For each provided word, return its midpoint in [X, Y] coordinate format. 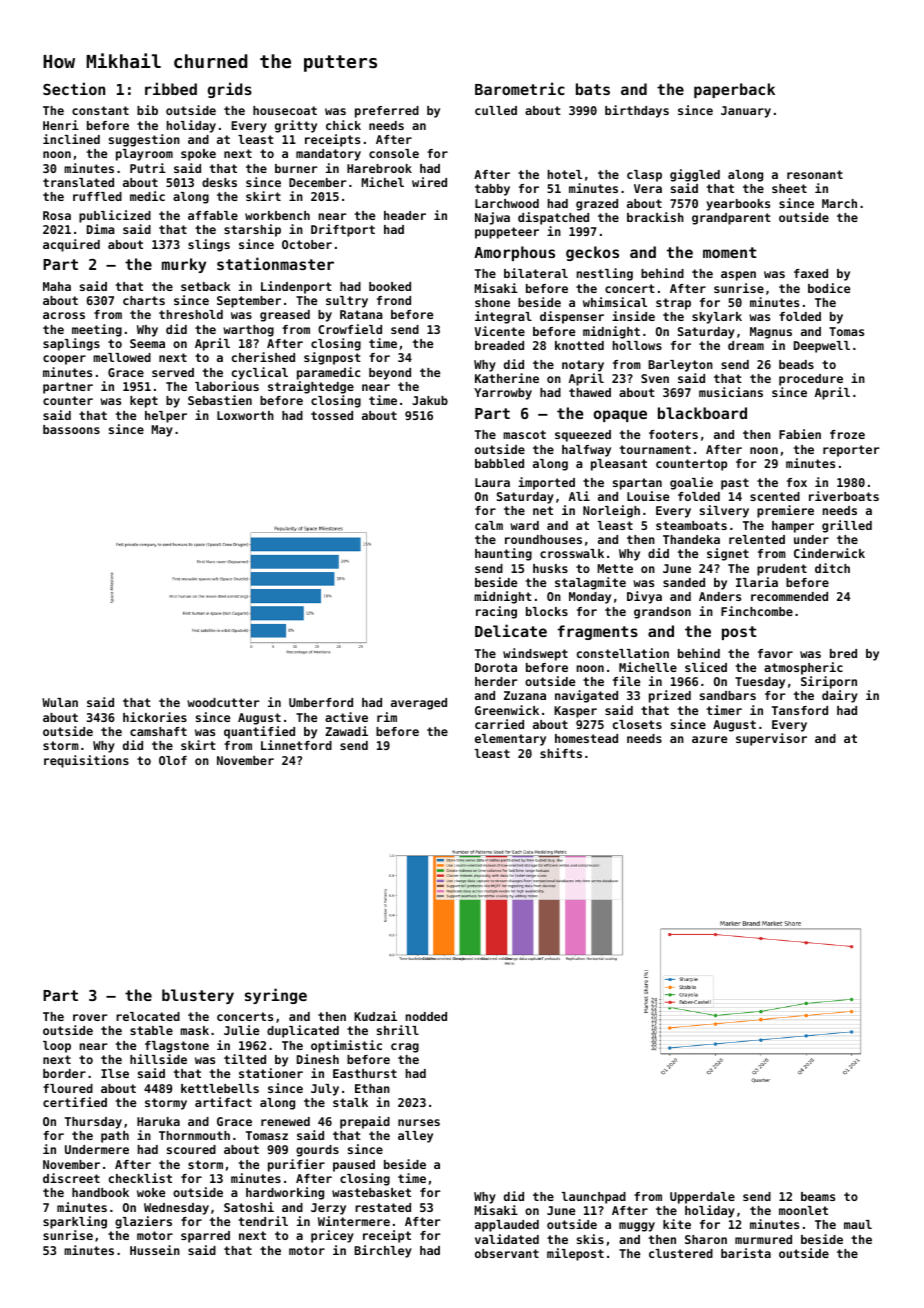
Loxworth [245, 415]
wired [429, 182]
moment [729, 252]
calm [489, 525]
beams [818, 1196]
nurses [419, 1122]
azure [709, 739]
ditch [832, 568]
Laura [492, 482]
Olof [173, 760]
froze [847, 434]
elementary [510, 740]
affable [213, 215]
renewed [285, 1121]
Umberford [321, 702]
